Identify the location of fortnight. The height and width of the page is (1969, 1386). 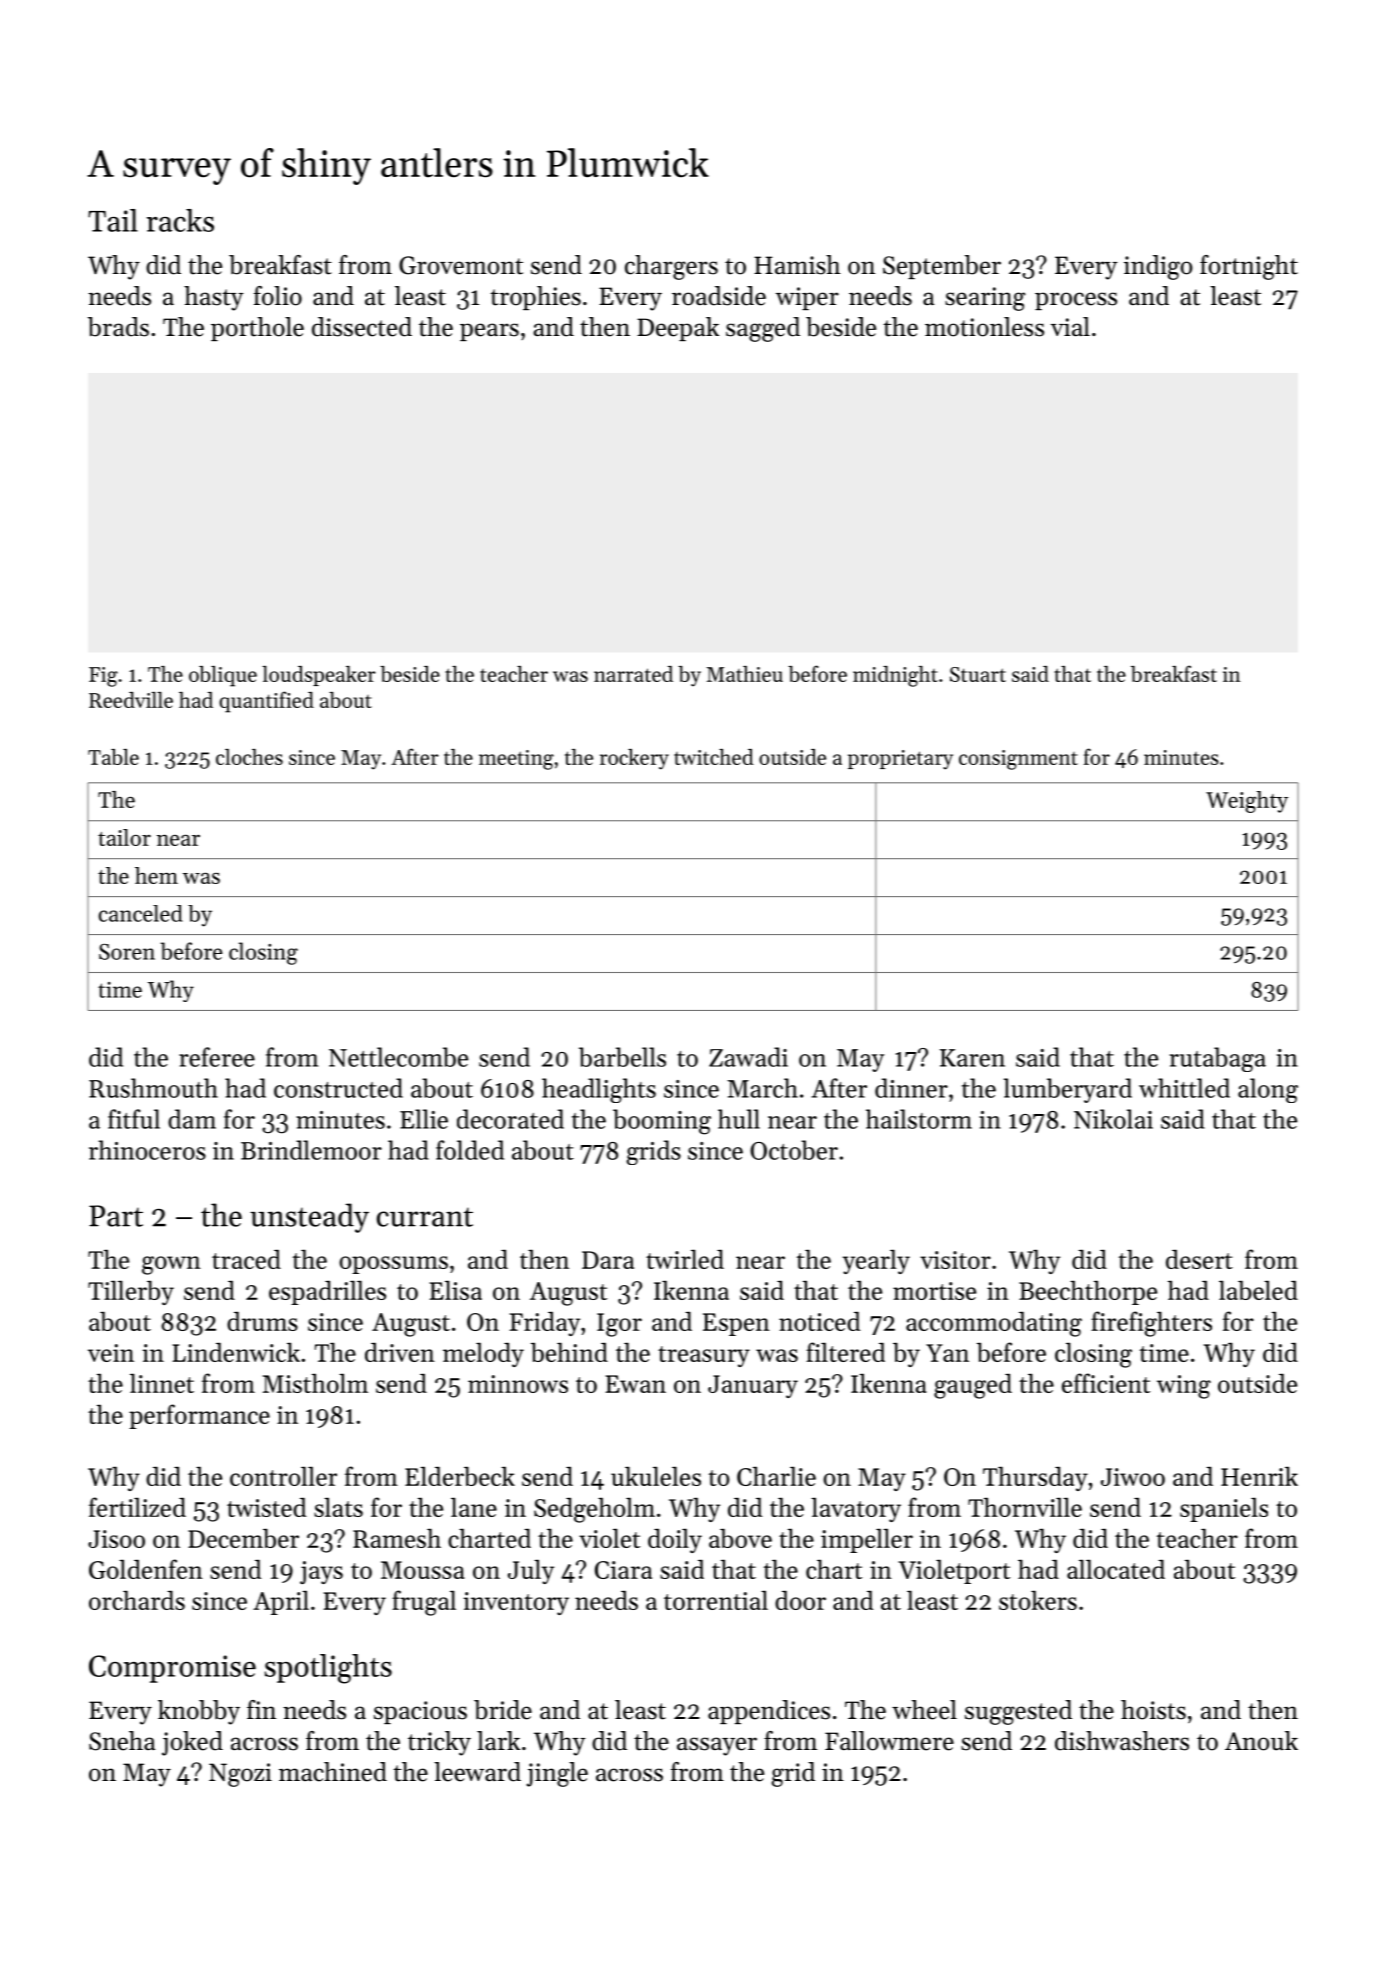
(1249, 267).
